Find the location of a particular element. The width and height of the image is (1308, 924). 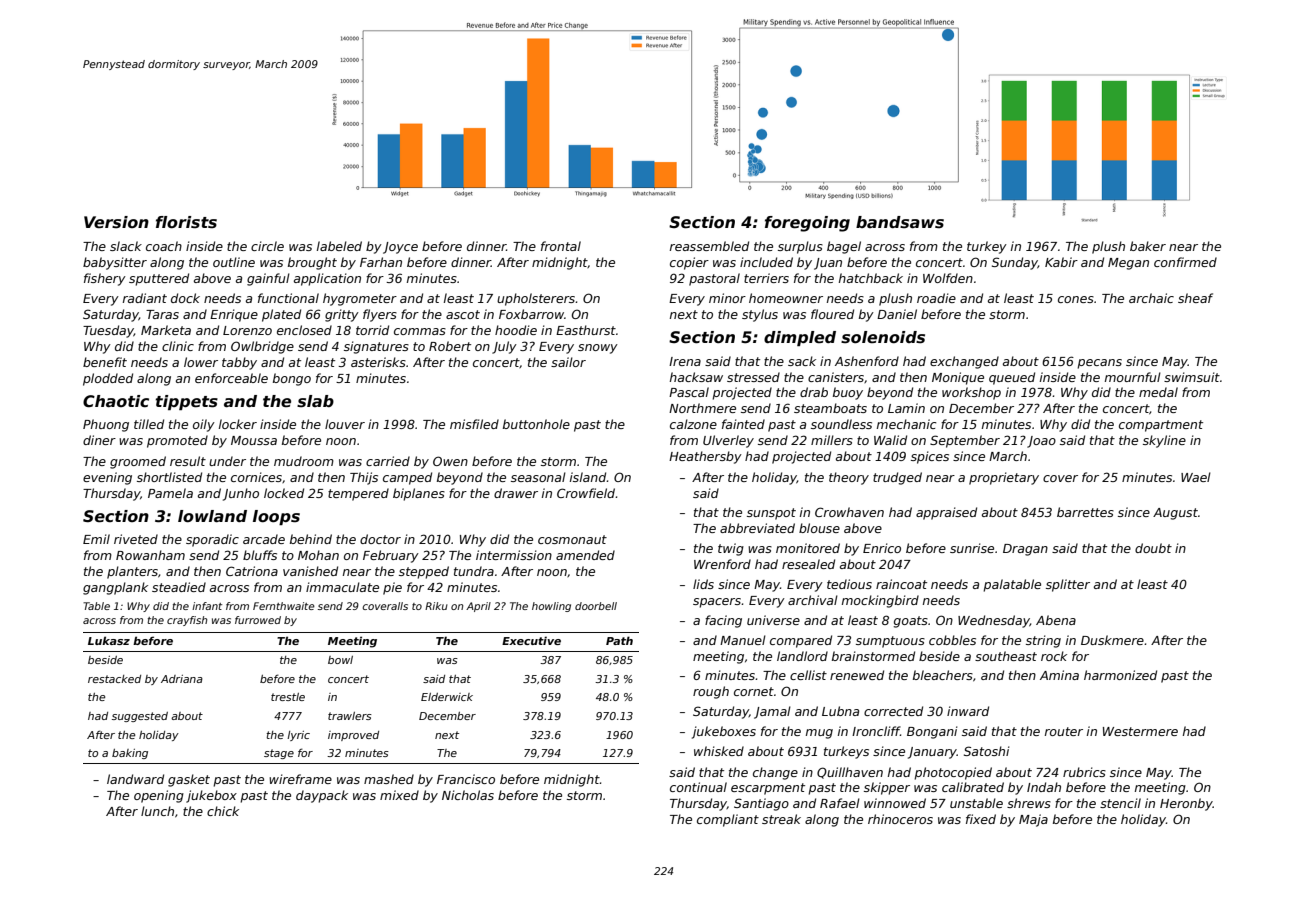

asterisks is located at coordinates (378, 362).
